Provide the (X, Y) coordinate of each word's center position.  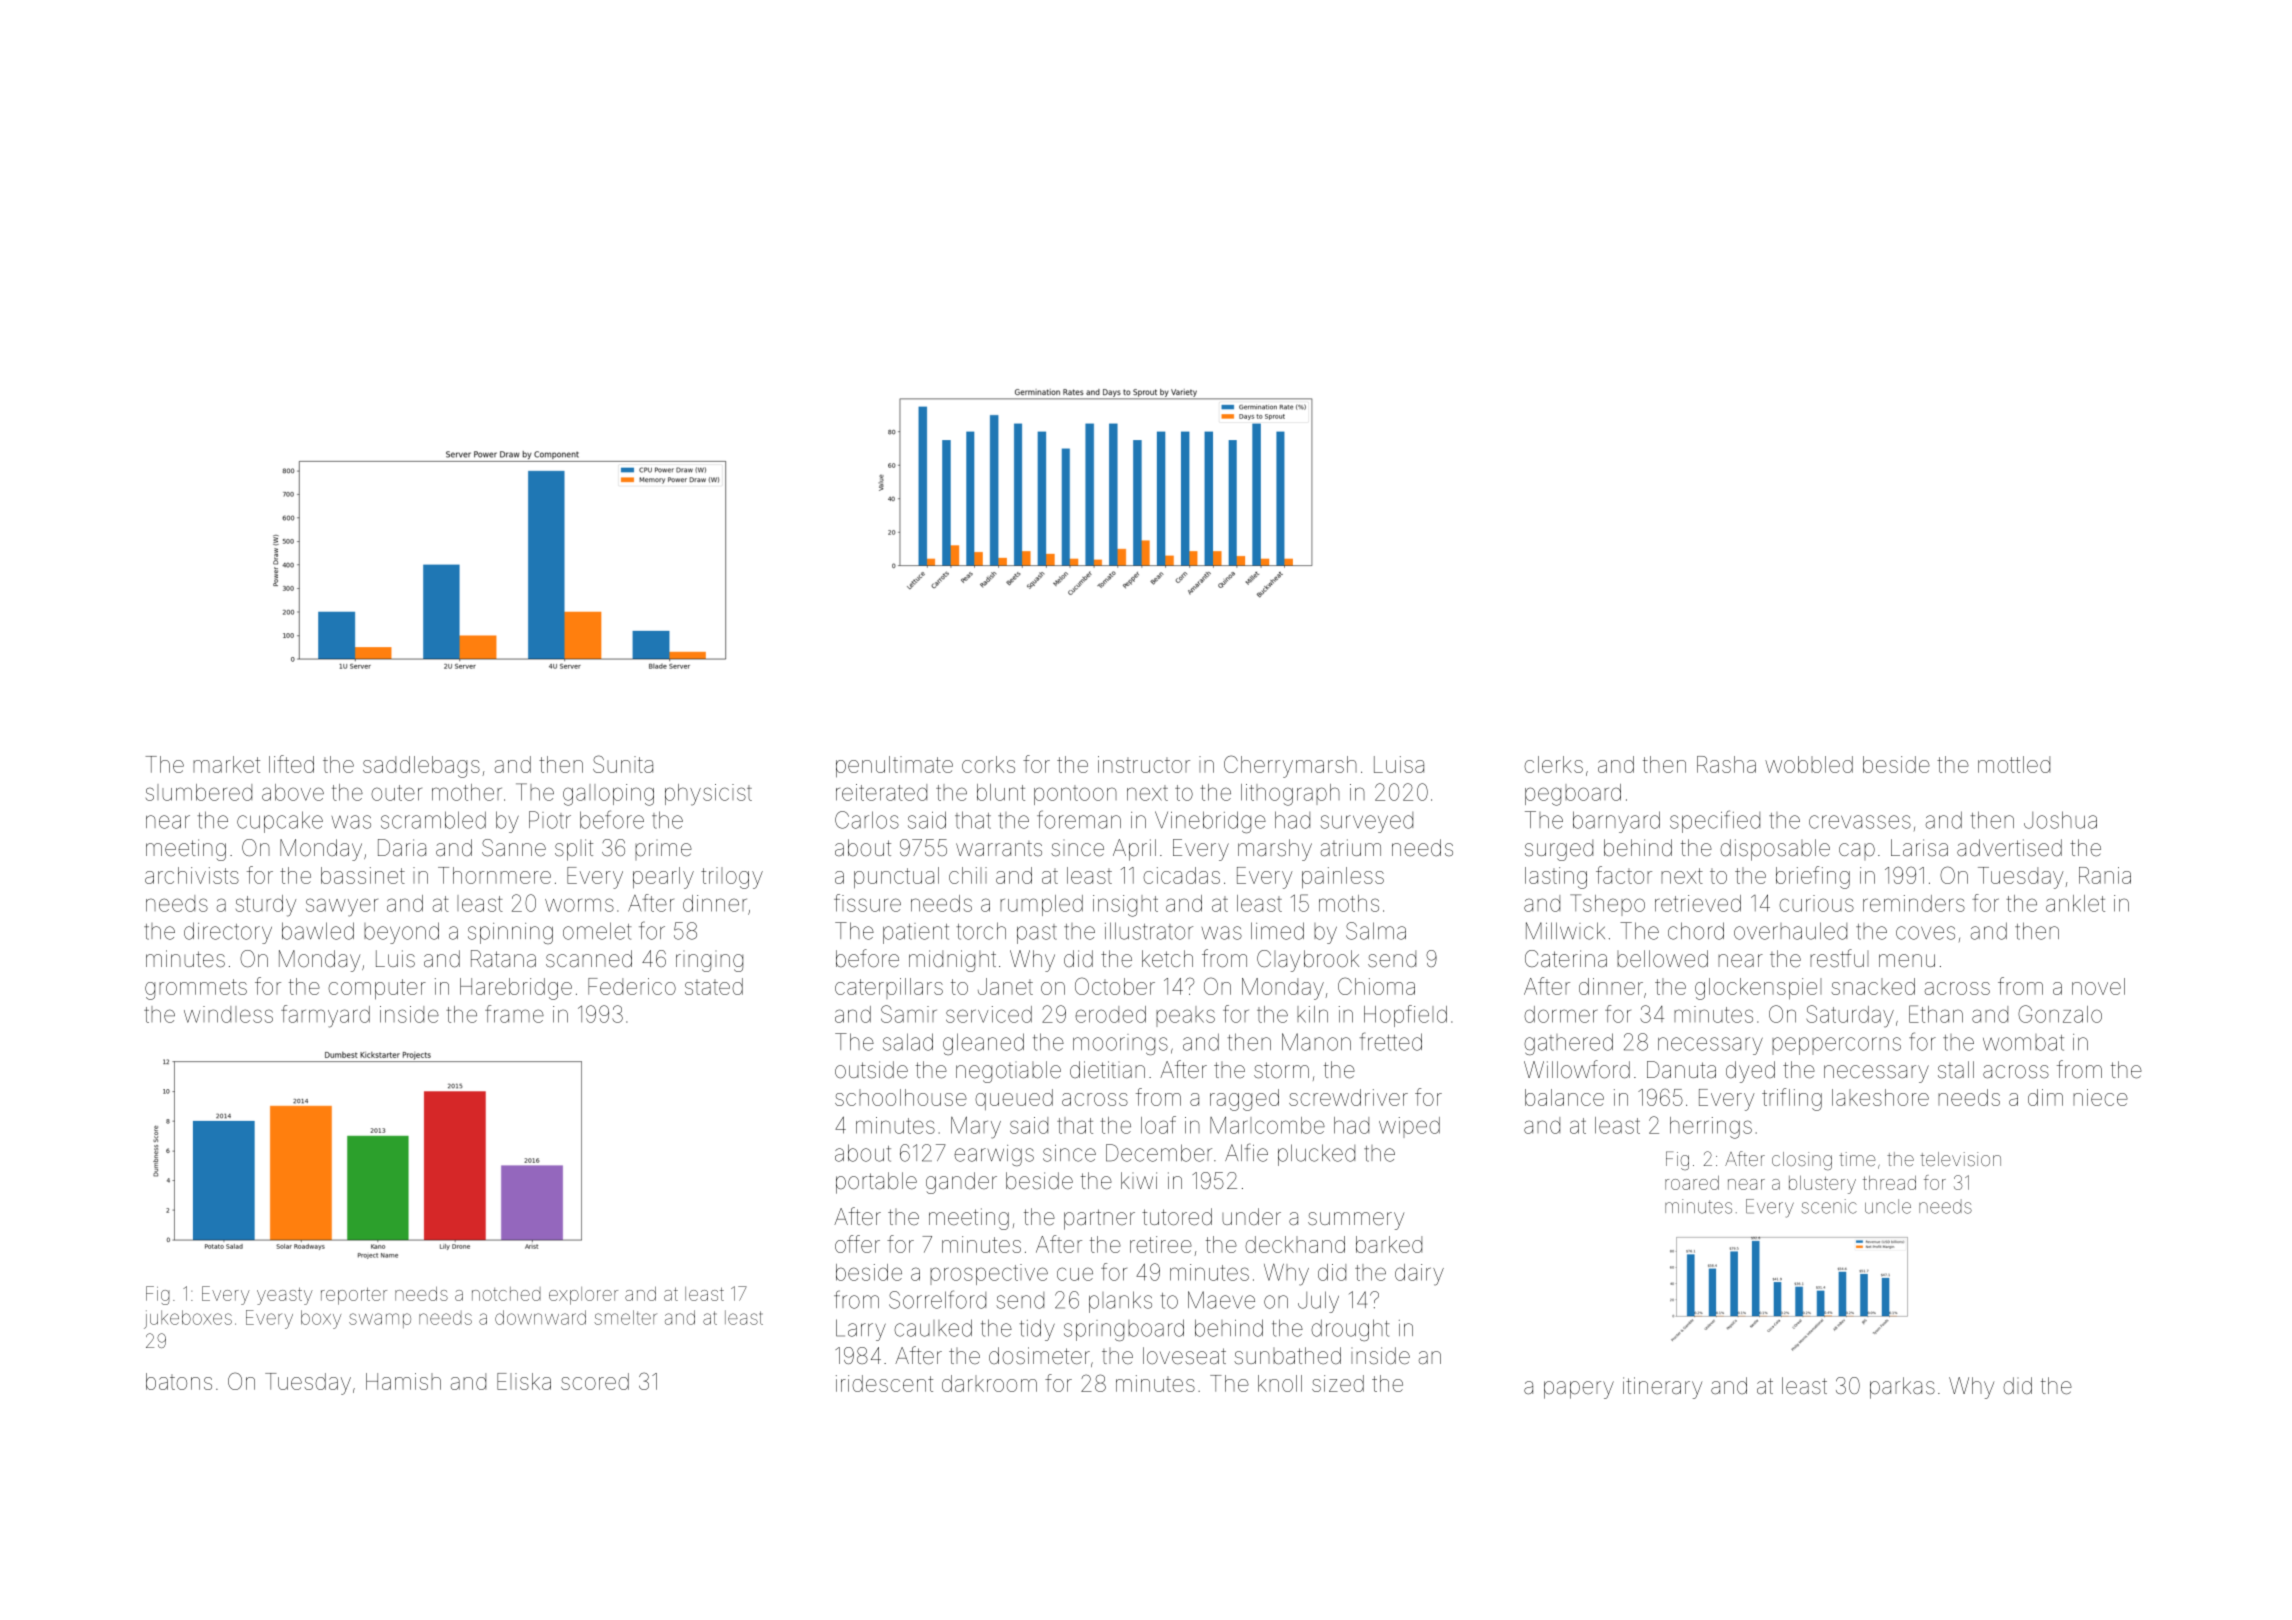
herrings (1711, 1128)
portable (876, 1183)
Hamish (403, 1381)
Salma (1376, 931)
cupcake (280, 822)
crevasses (1860, 822)
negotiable (1008, 1072)
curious (1816, 903)
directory (228, 933)
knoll (1280, 1383)
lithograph (1290, 795)
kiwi (1139, 1180)
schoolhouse (901, 1097)
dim (2045, 1097)
